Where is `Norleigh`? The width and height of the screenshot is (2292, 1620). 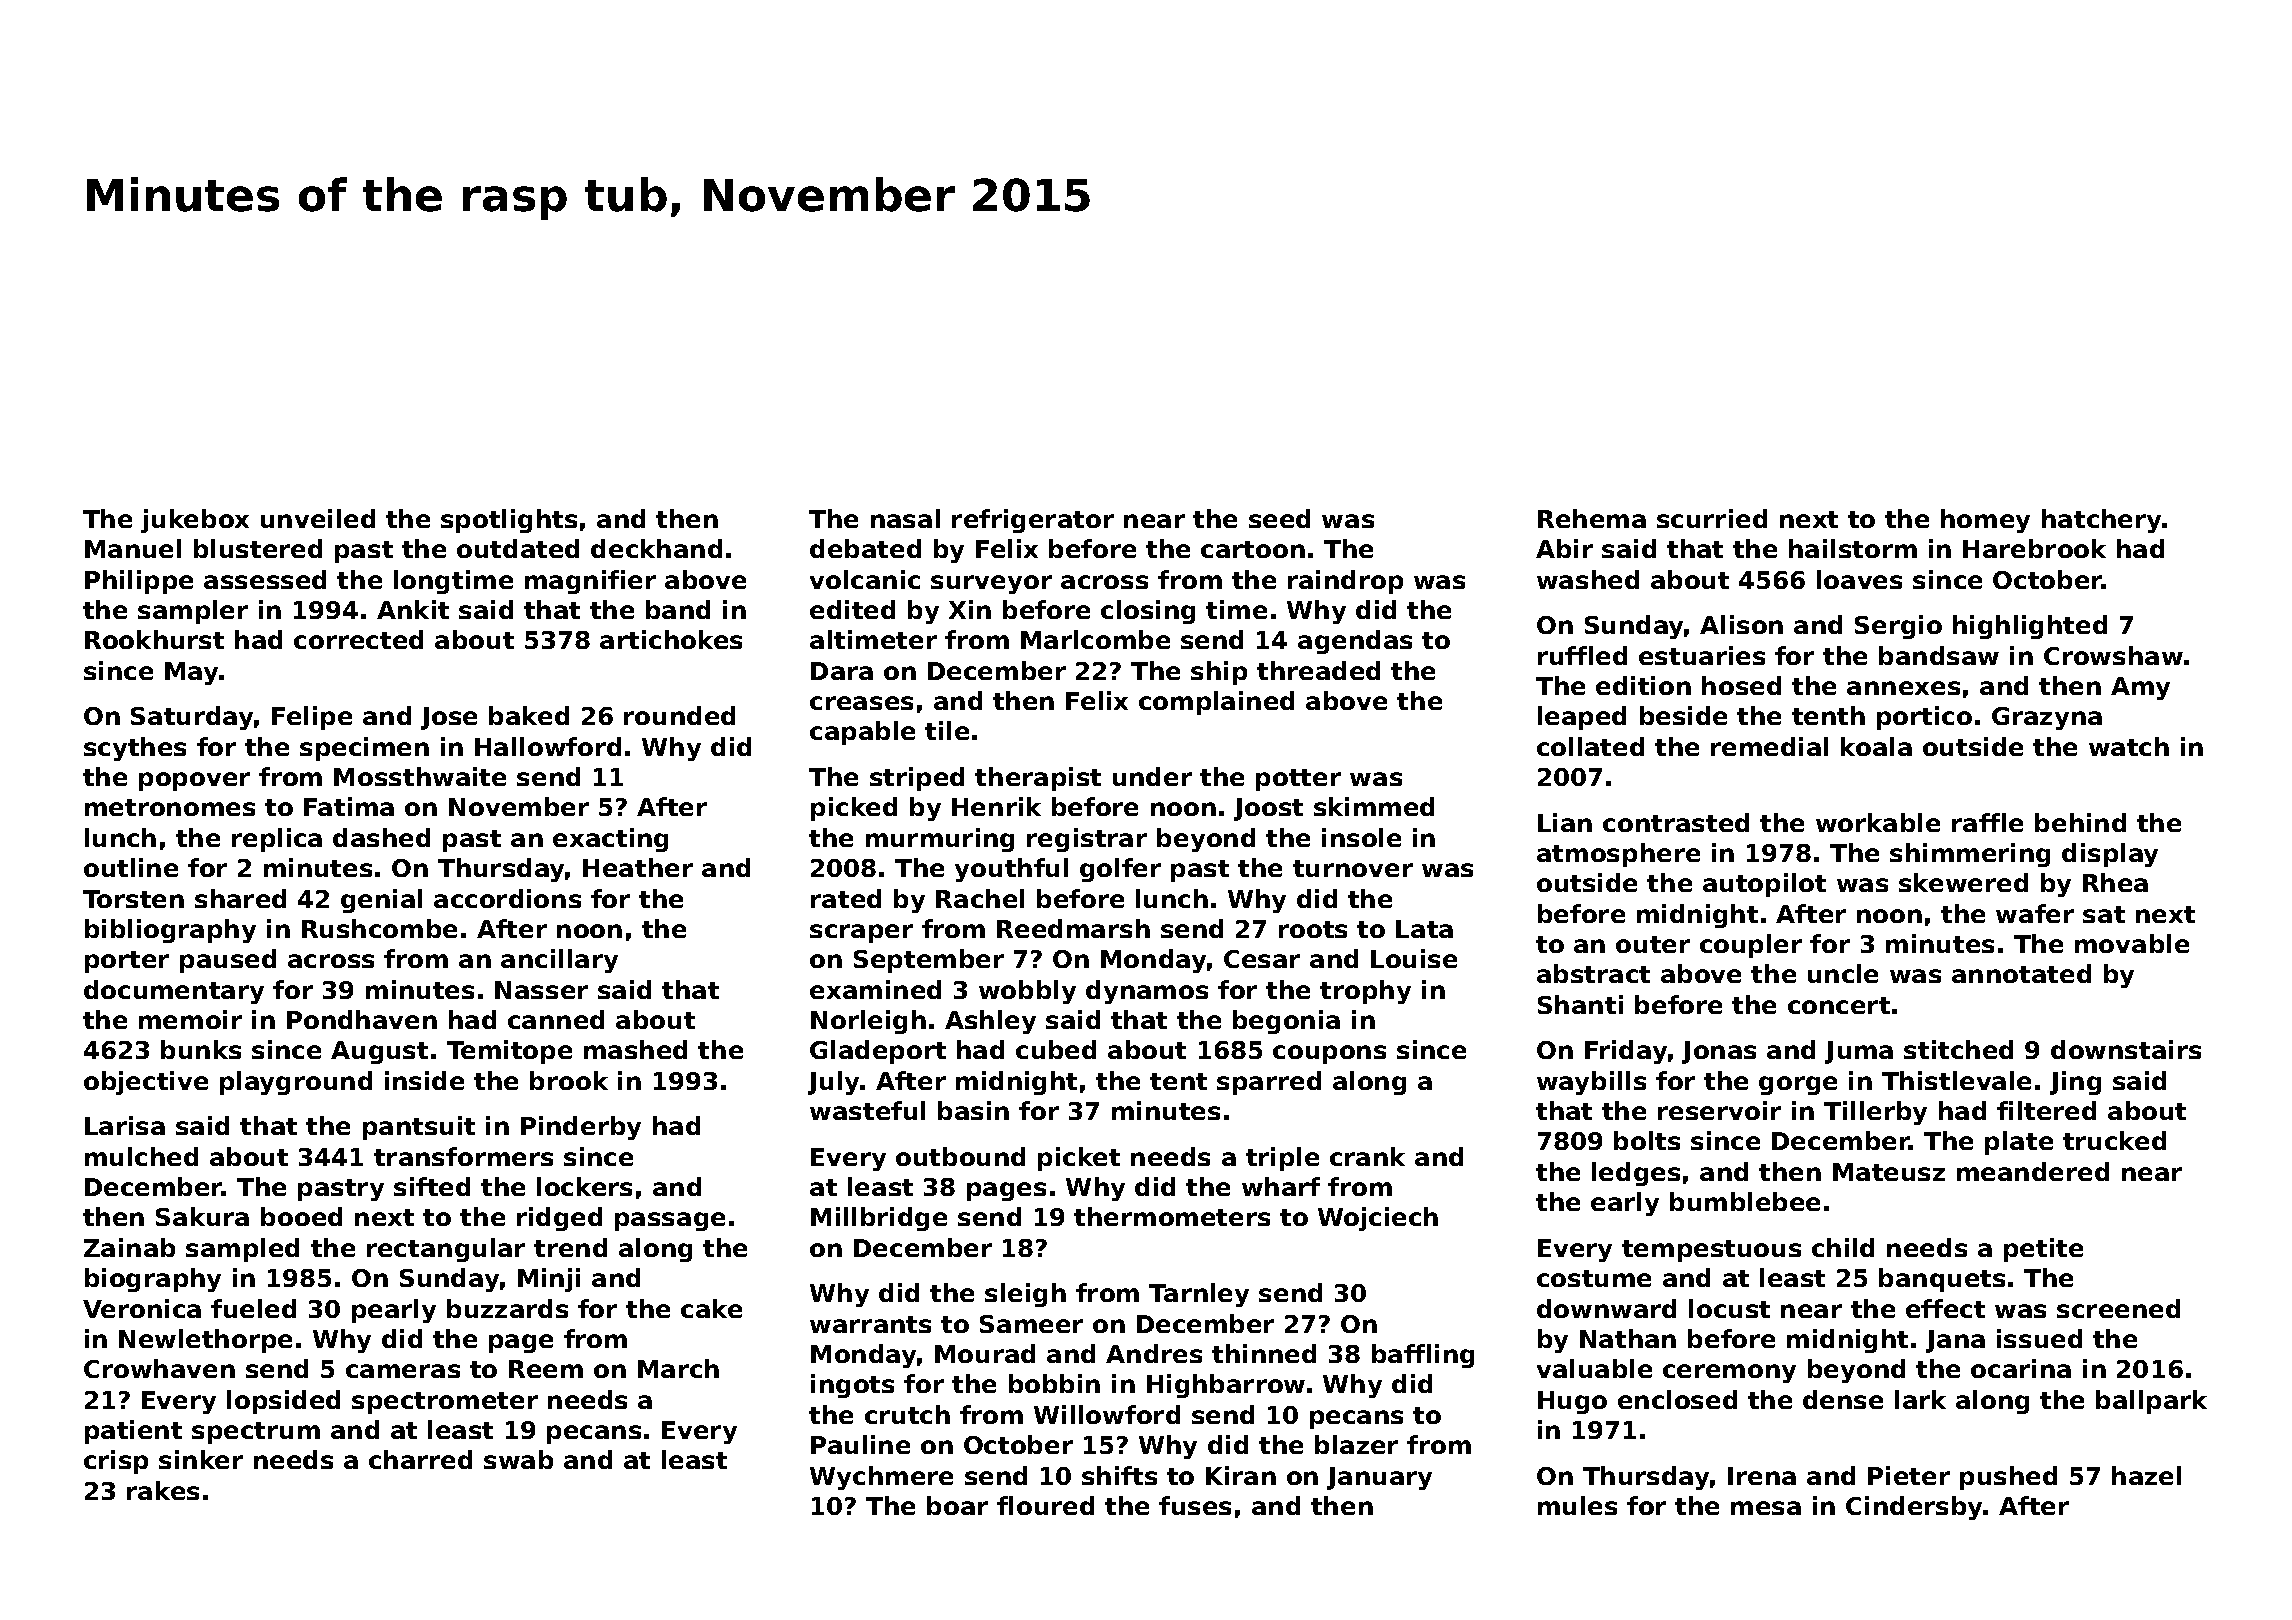 Norleigh is located at coordinates (868, 1022).
